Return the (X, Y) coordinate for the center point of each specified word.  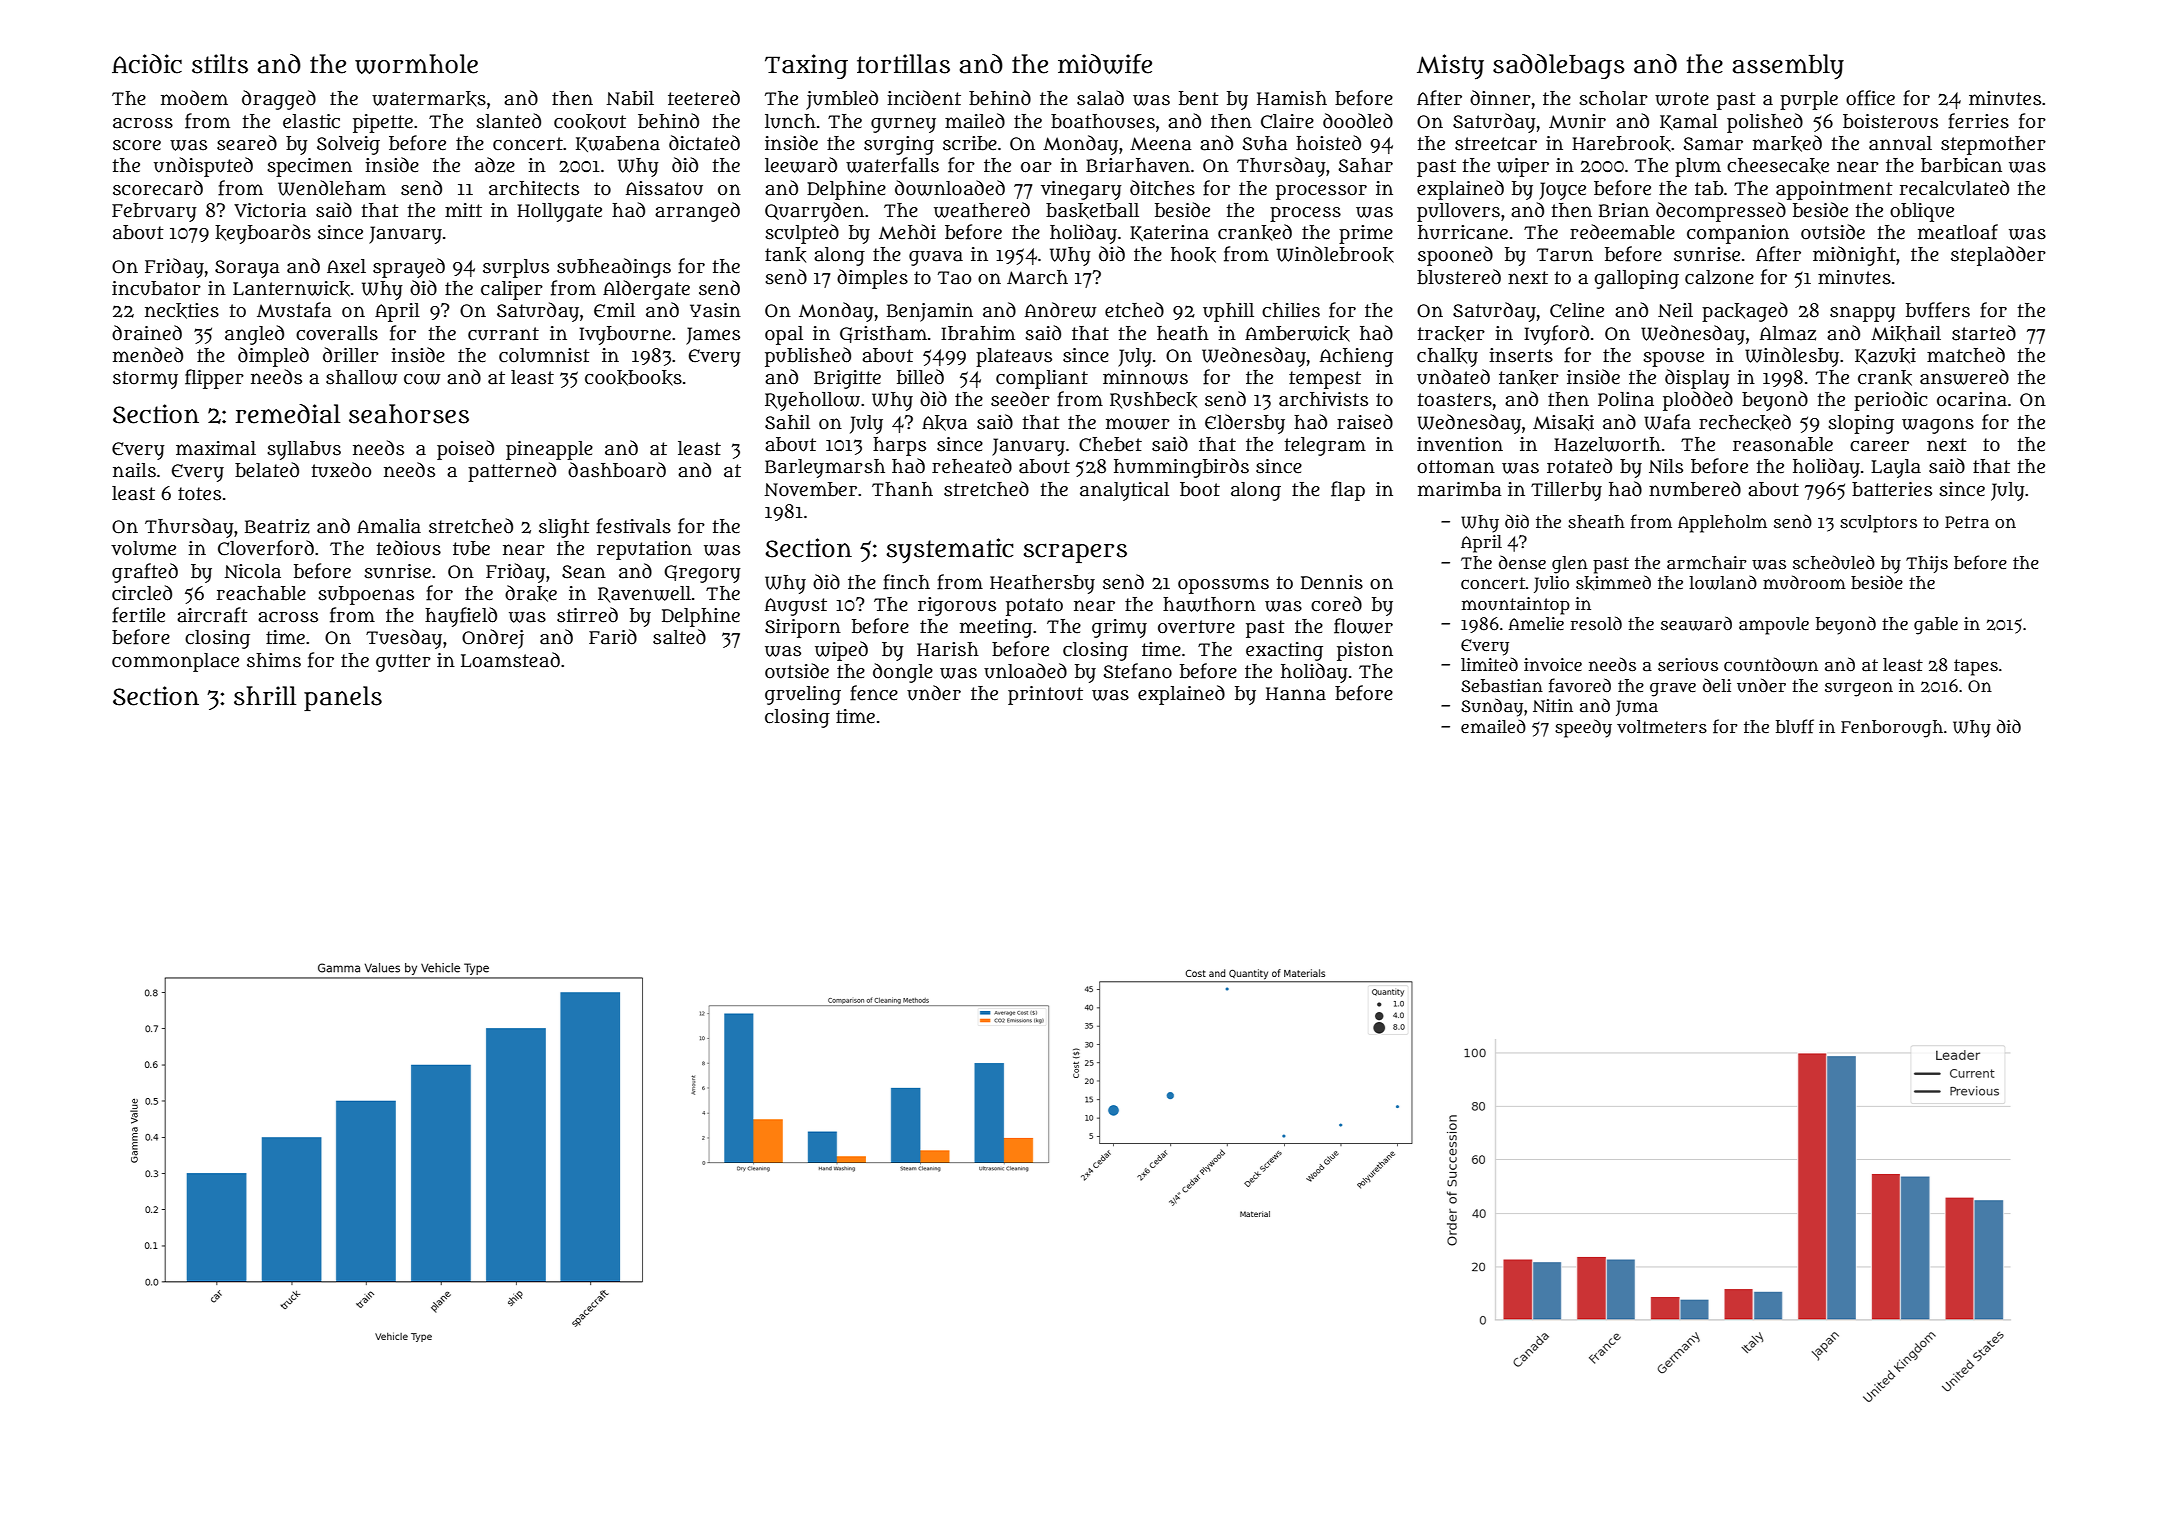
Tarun (1565, 255)
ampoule (1774, 626)
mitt (463, 210)
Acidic (147, 64)
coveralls (337, 333)
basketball (1092, 211)
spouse (1673, 359)
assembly (1788, 67)
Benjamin (930, 312)
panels (343, 698)
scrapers (1075, 553)
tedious (409, 548)
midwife (1105, 64)
